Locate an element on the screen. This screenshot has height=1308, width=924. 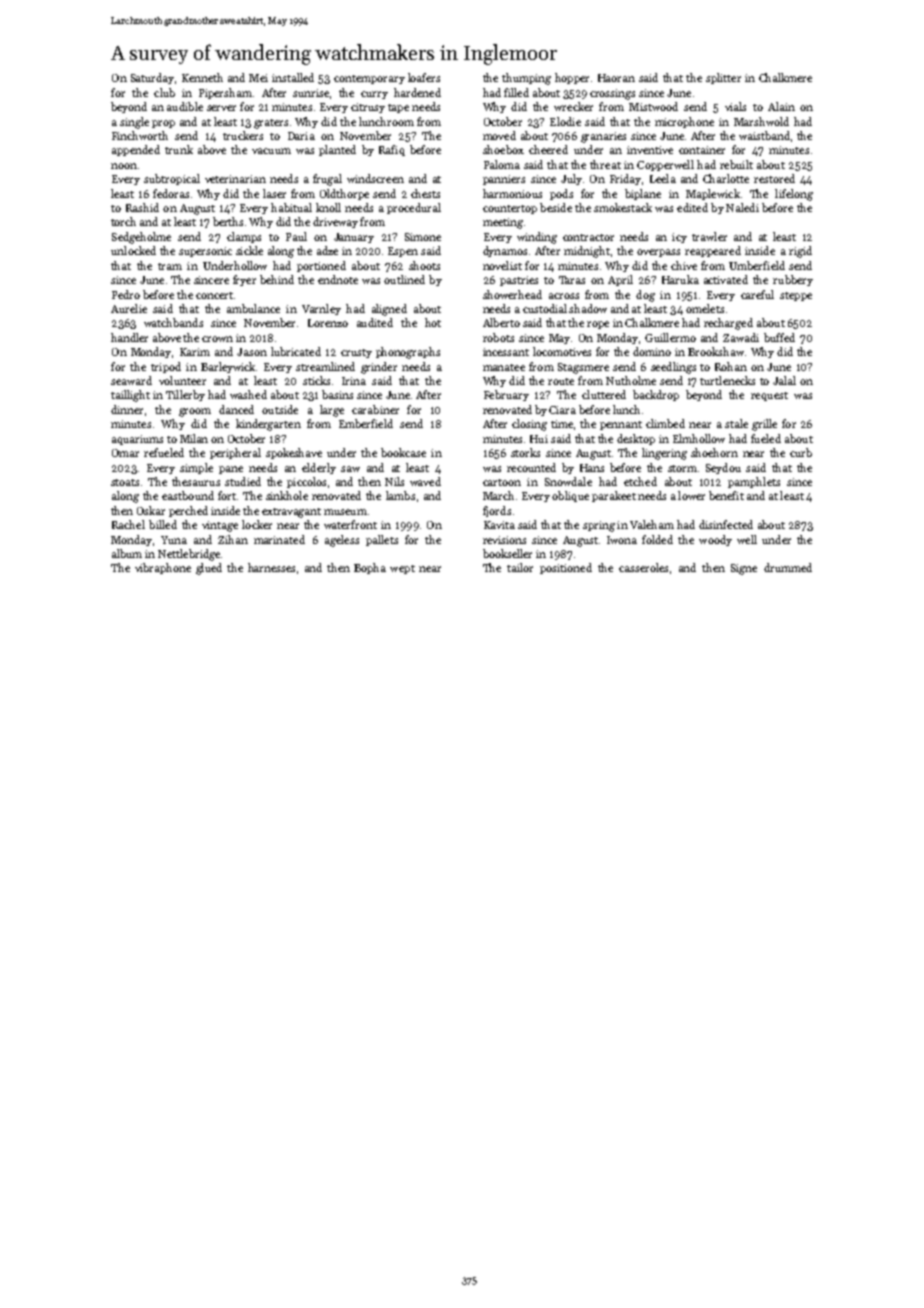
restored is located at coordinates (774, 178).
